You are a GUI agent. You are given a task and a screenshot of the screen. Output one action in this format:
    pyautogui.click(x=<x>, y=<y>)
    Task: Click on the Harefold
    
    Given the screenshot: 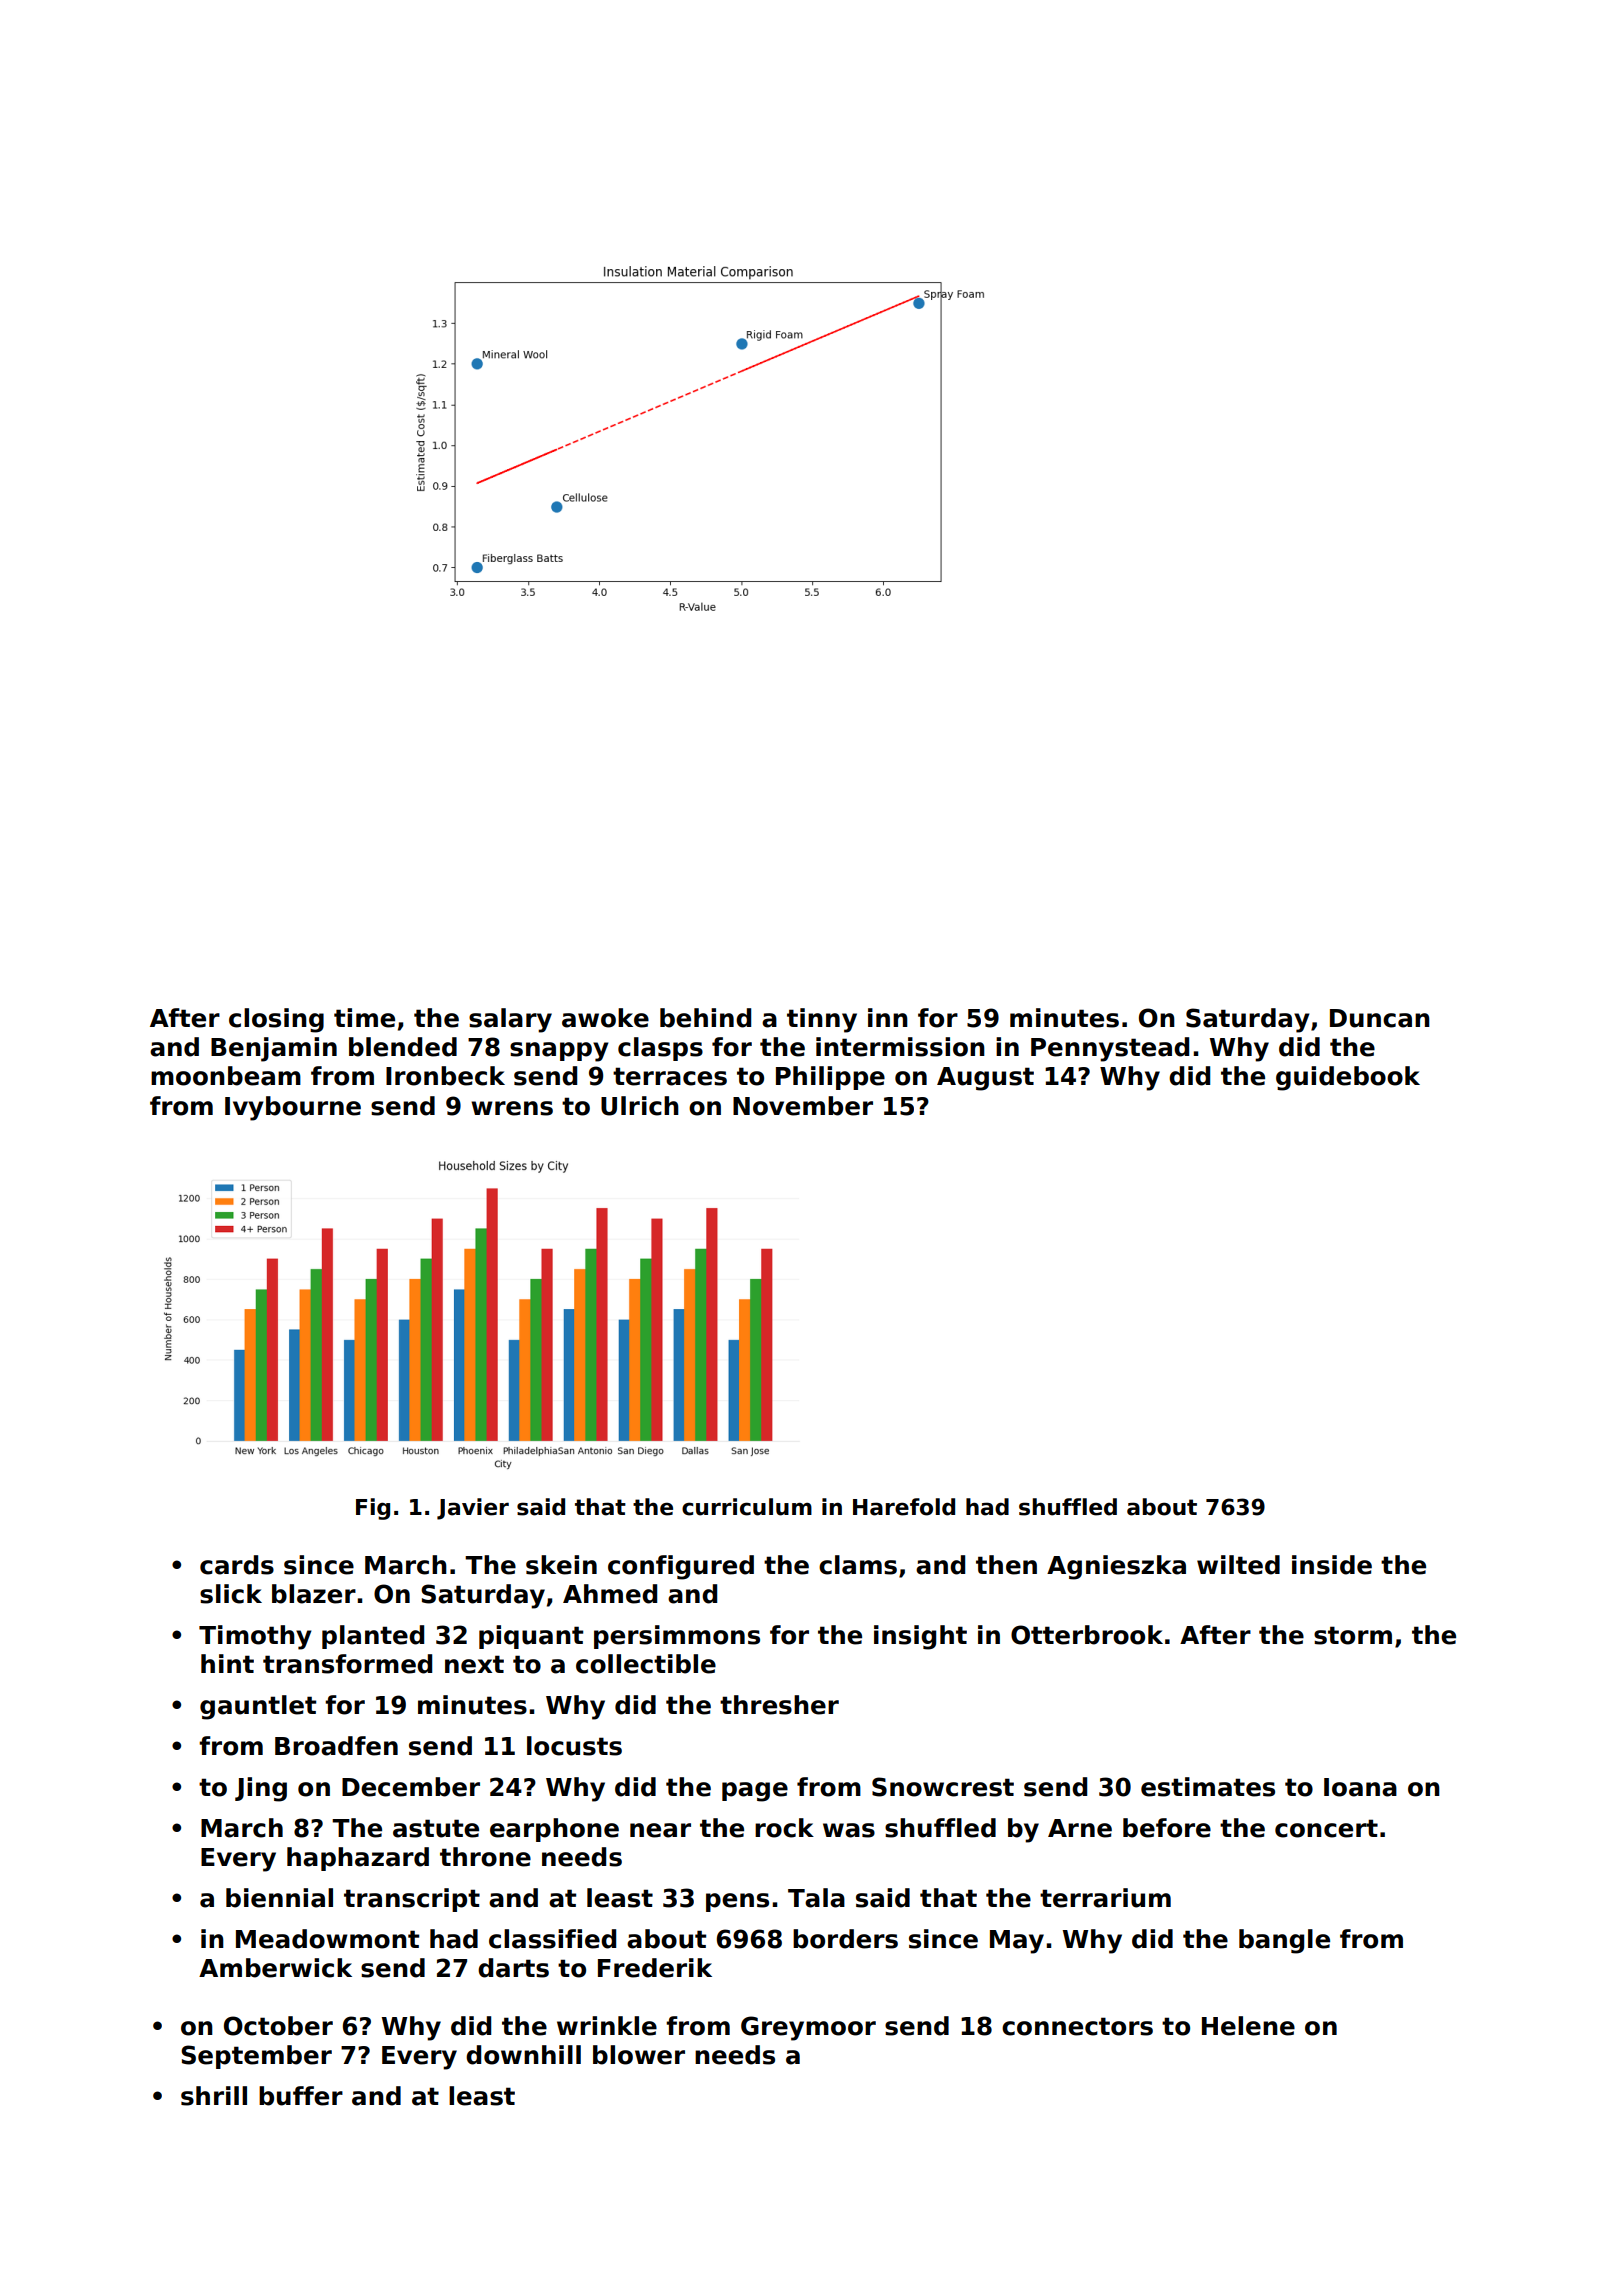 What is the action you would take?
    pyautogui.click(x=904, y=1507)
